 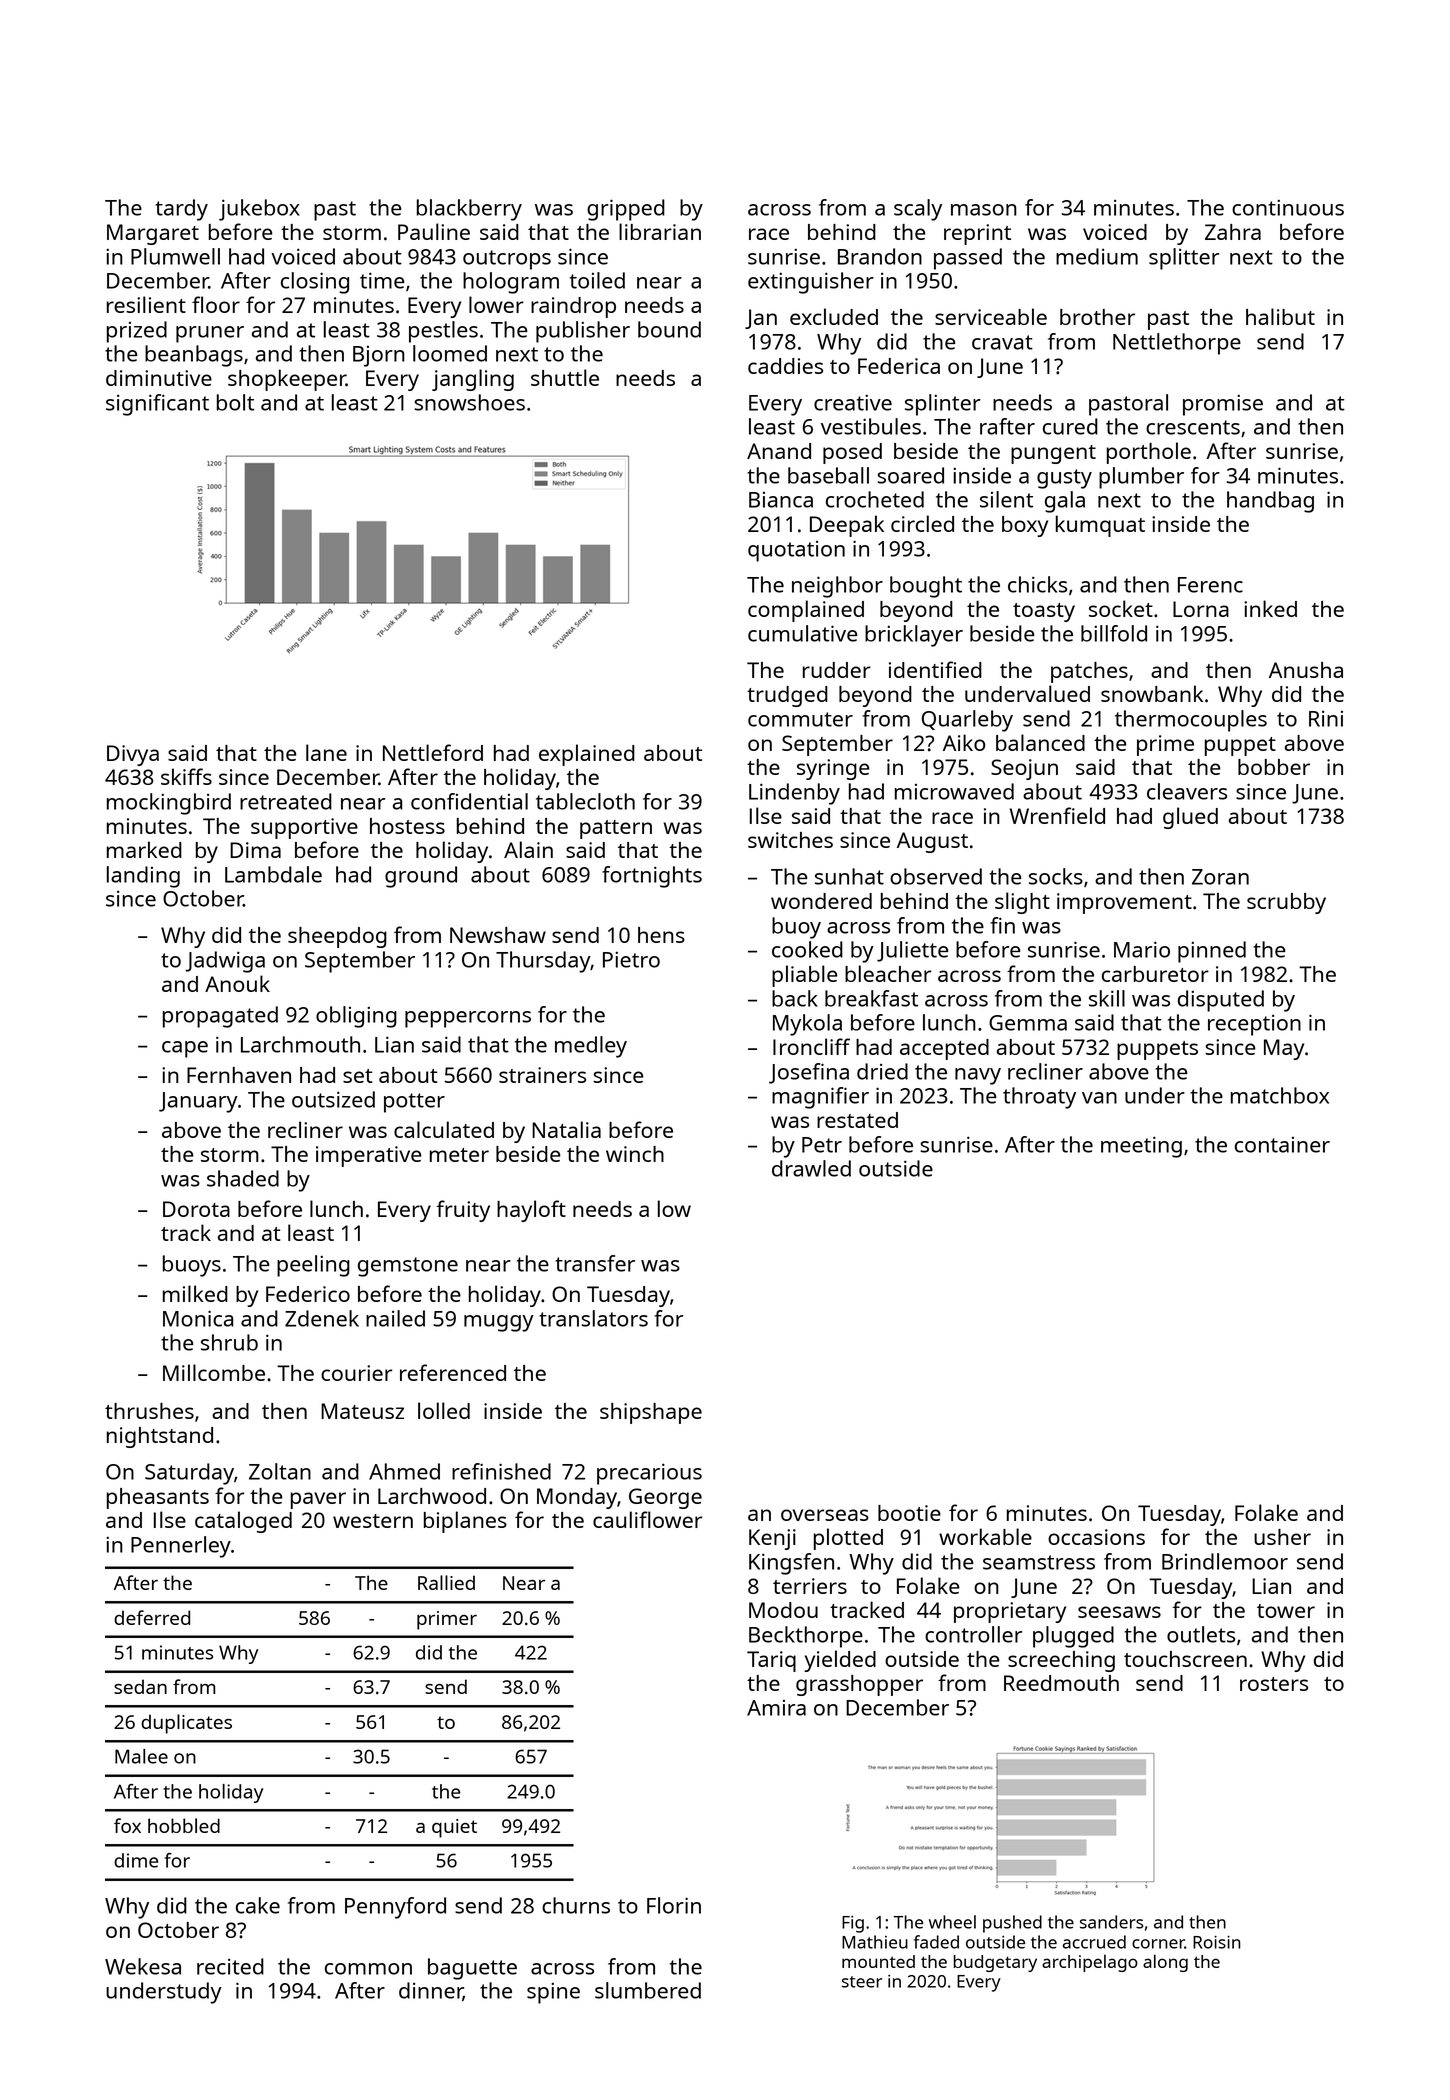 I want to click on Jadwiga, so click(x=225, y=962).
